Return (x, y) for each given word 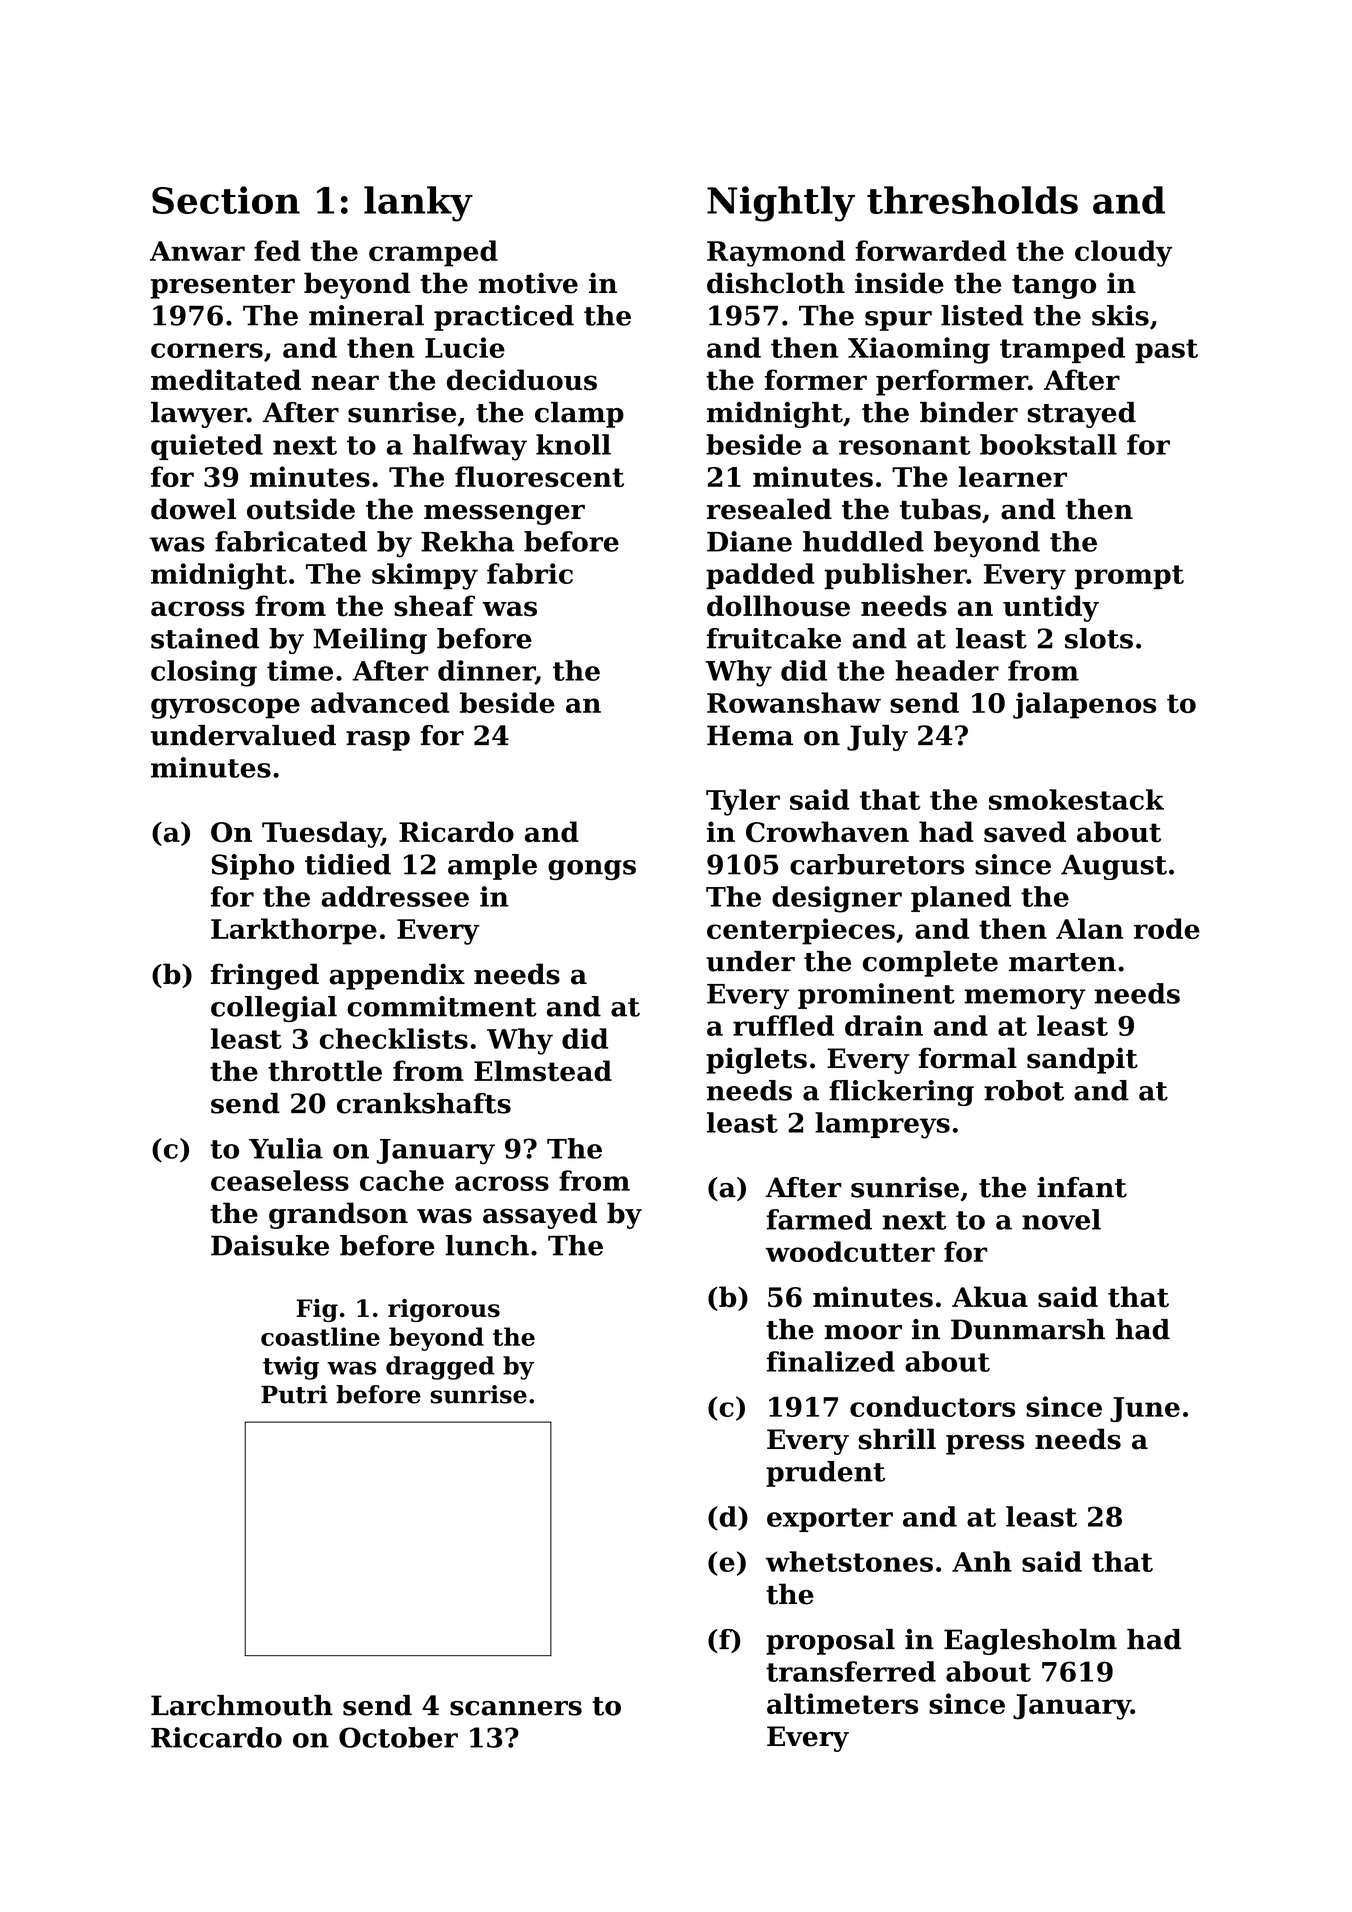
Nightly (781, 204)
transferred (851, 1671)
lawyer (199, 415)
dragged (440, 1368)
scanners (516, 1708)
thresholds (972, 200)
